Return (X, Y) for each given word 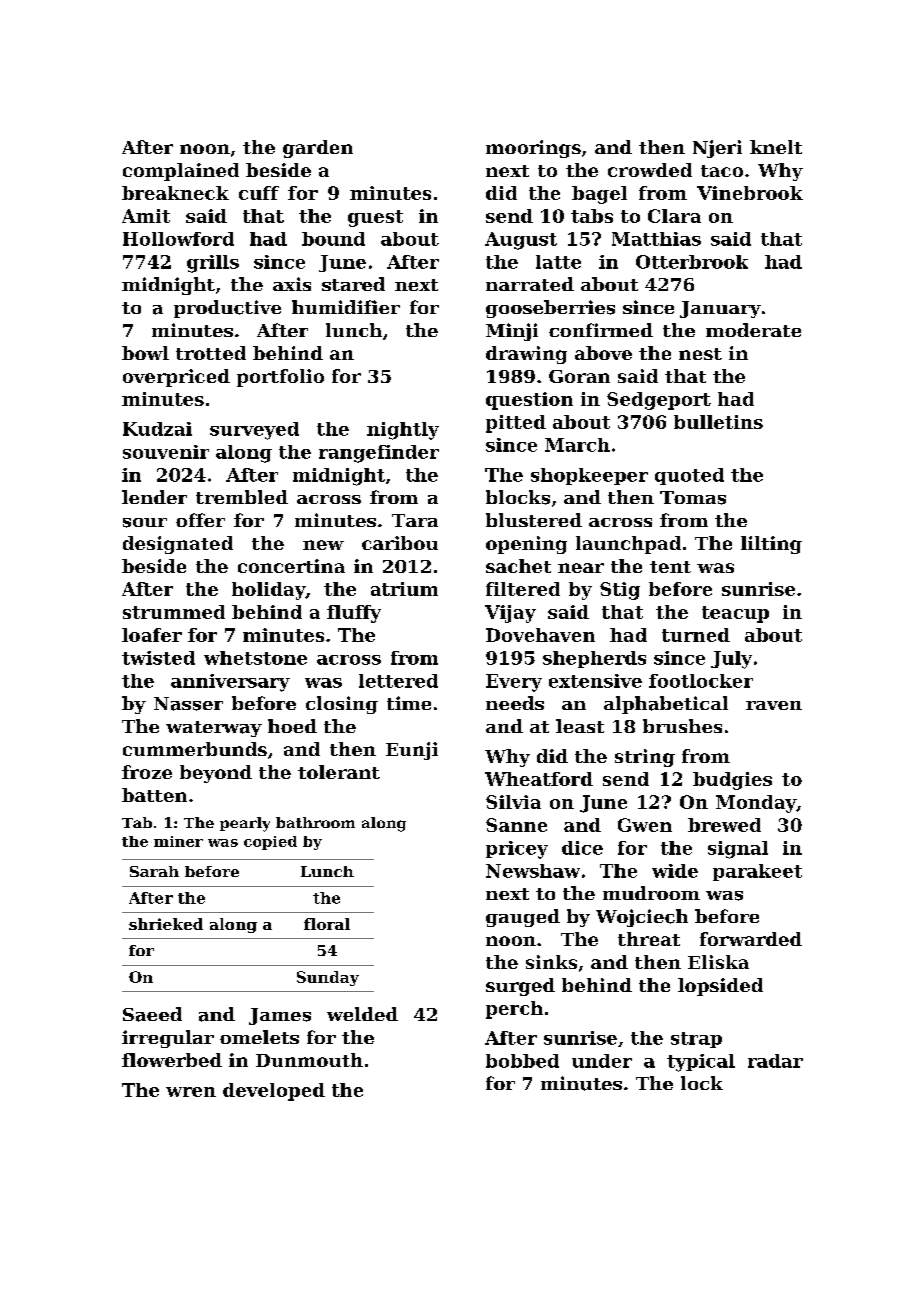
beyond (216, 774)
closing (342, 705)
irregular (168, 1039)
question (529, 401)
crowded (650, 170)
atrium (404, 589)
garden (318, 149)
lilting (771, 545)
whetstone (255, 658)
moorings (533, 149)
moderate (753, 330)
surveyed (254, 431)
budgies (732, 781)
